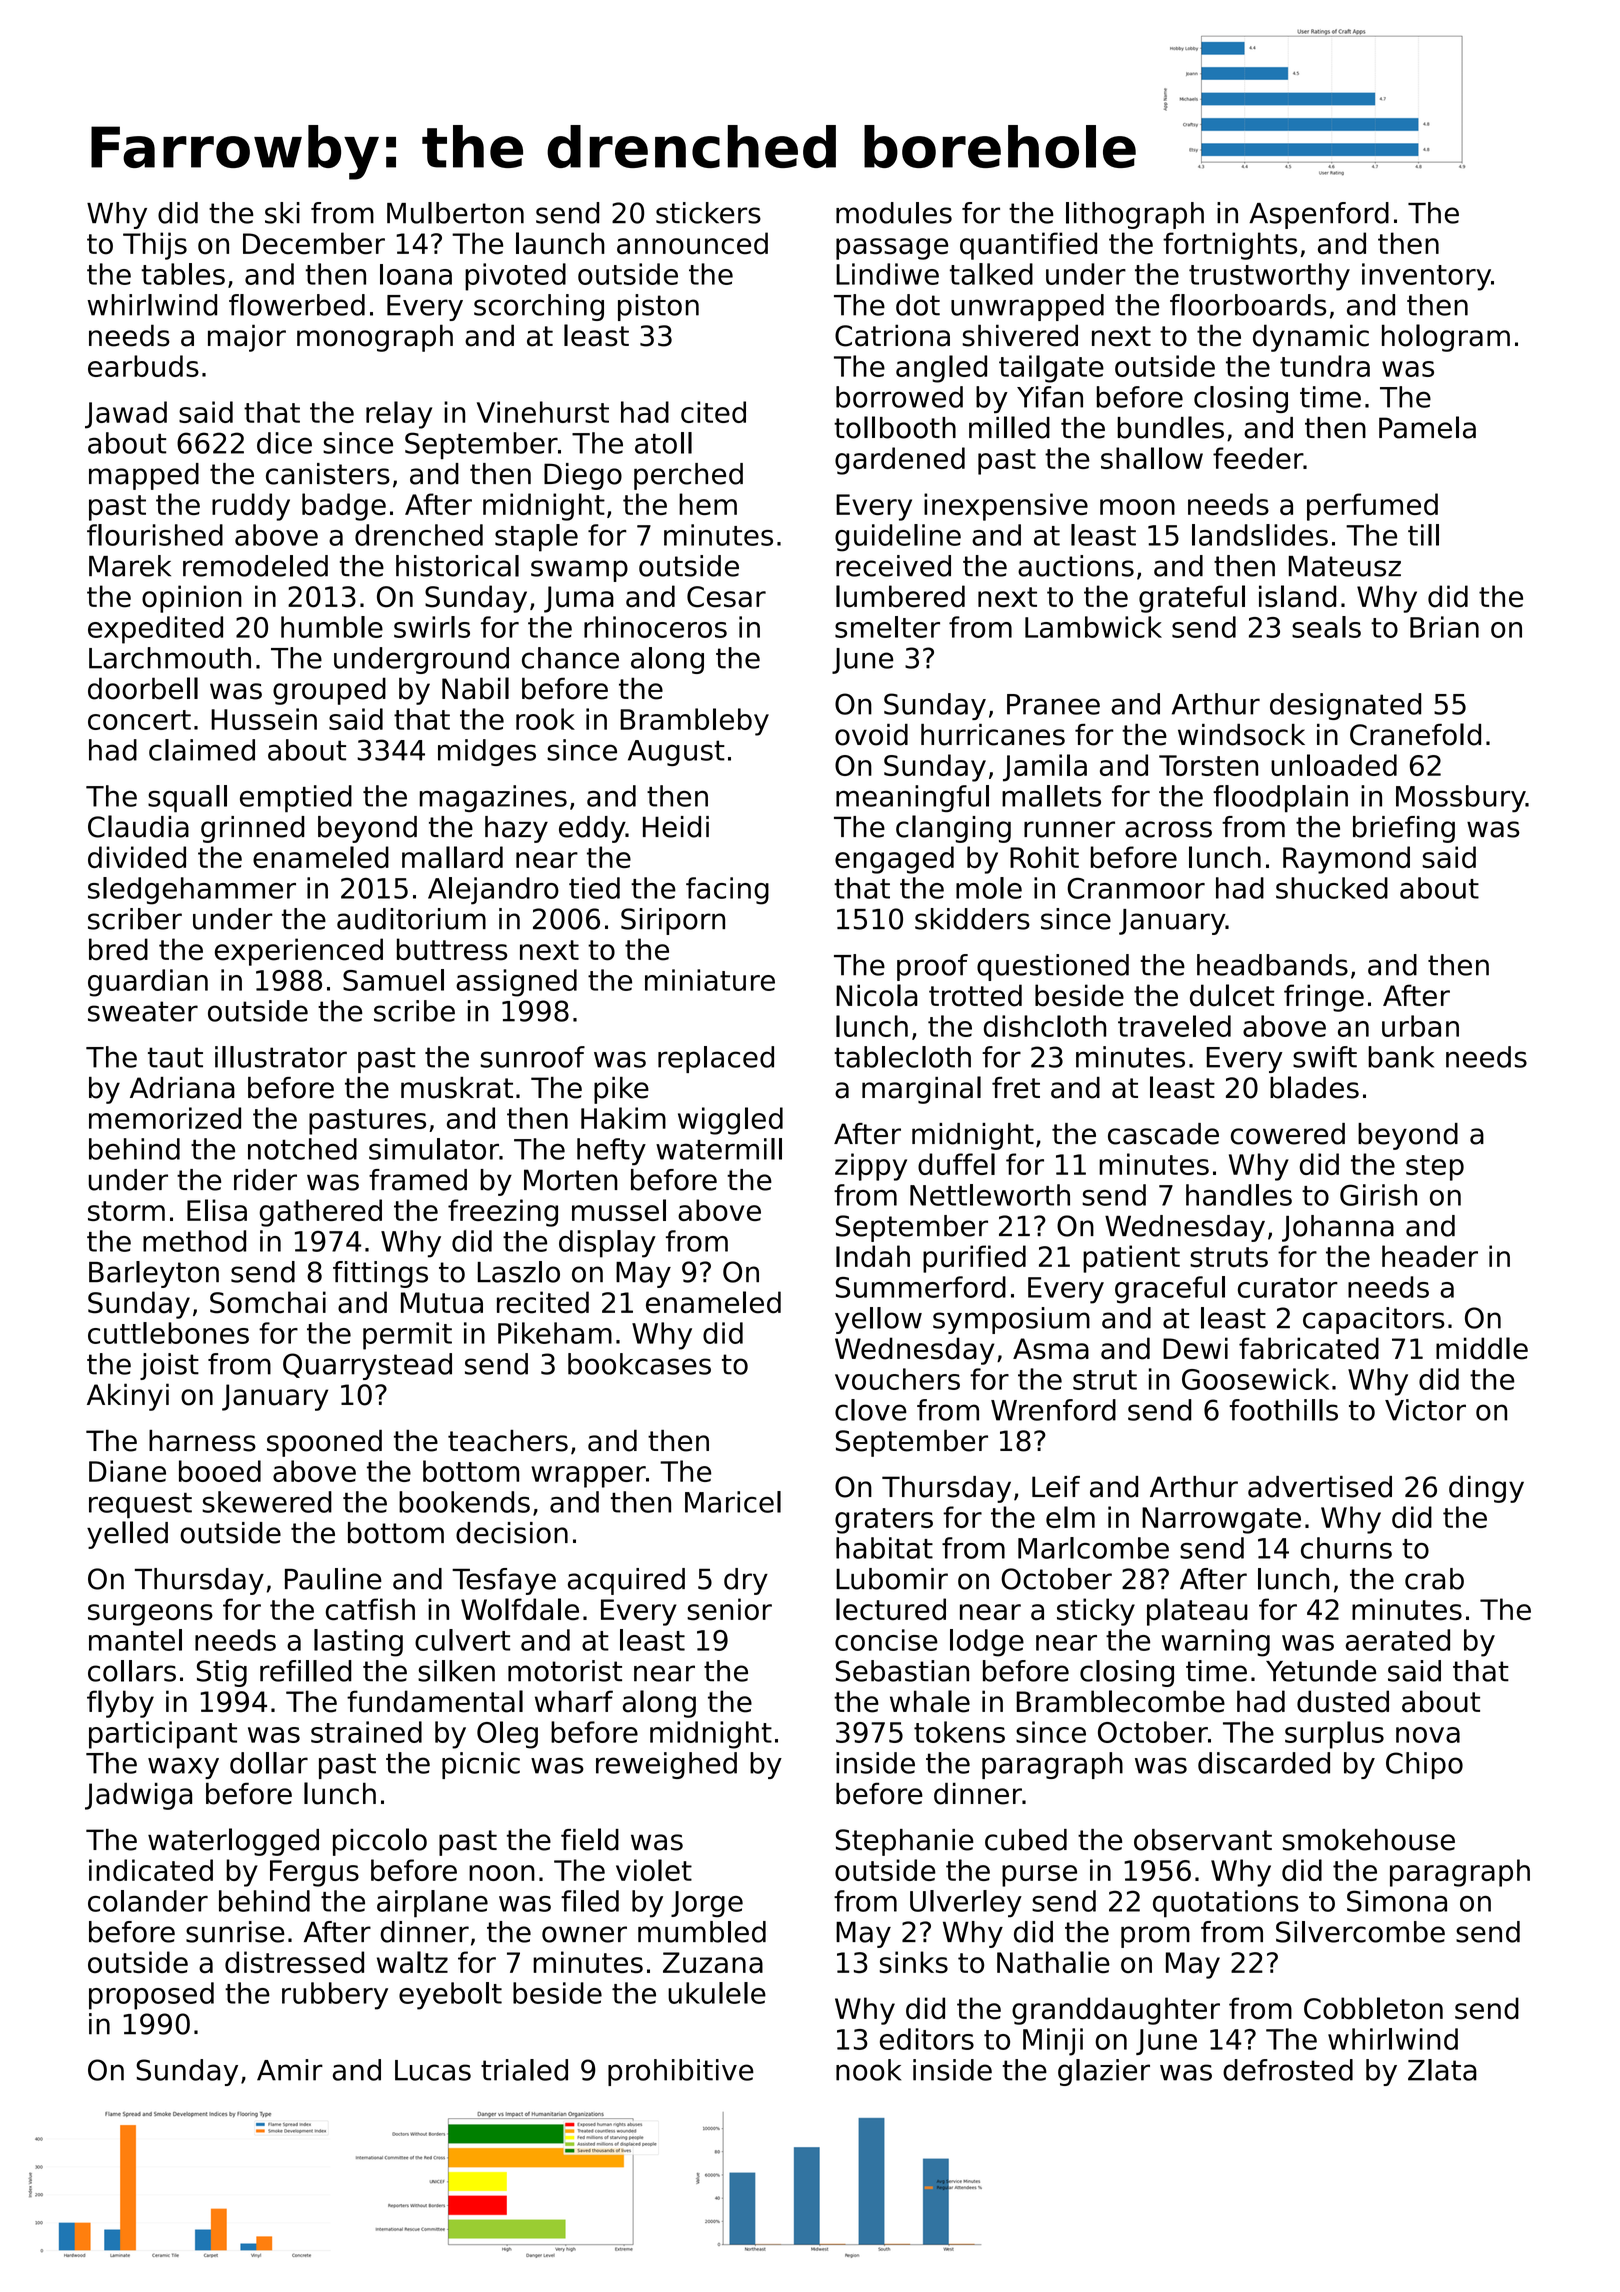 The image size is (1620, 2292). I want to click on shucked, so click(1332, 888).
